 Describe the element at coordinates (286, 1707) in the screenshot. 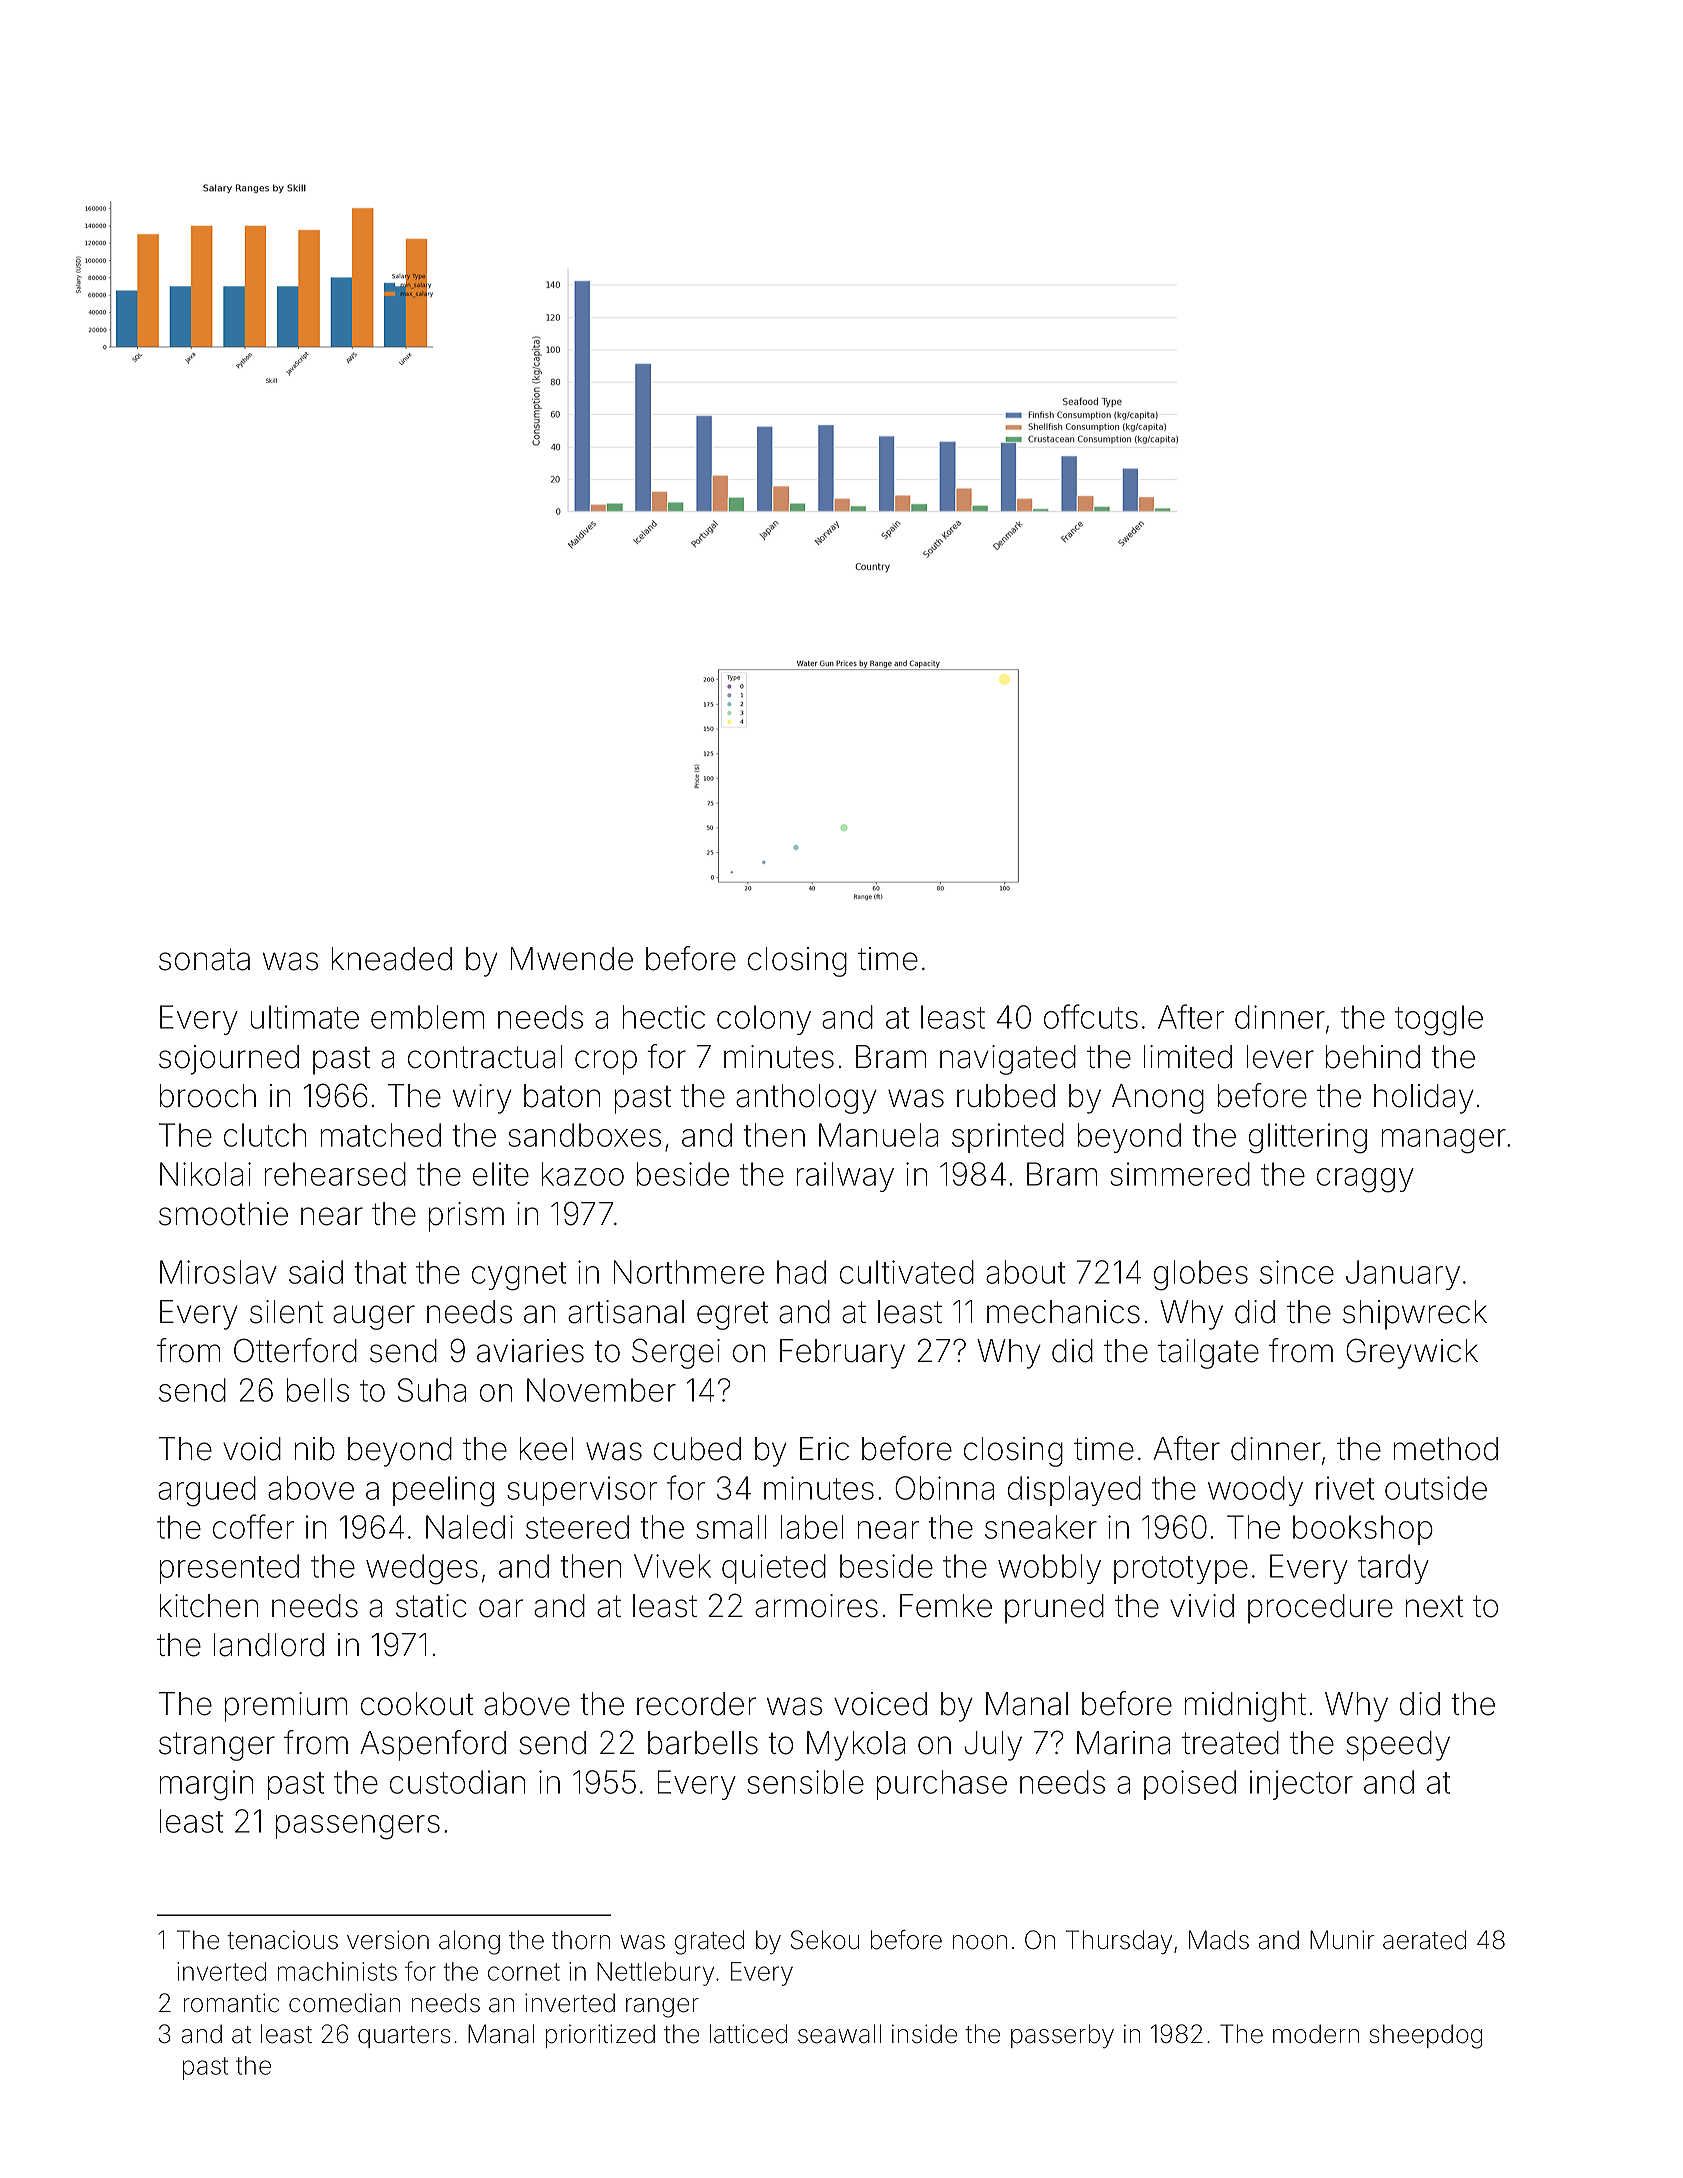

I see `premium` at that location.
